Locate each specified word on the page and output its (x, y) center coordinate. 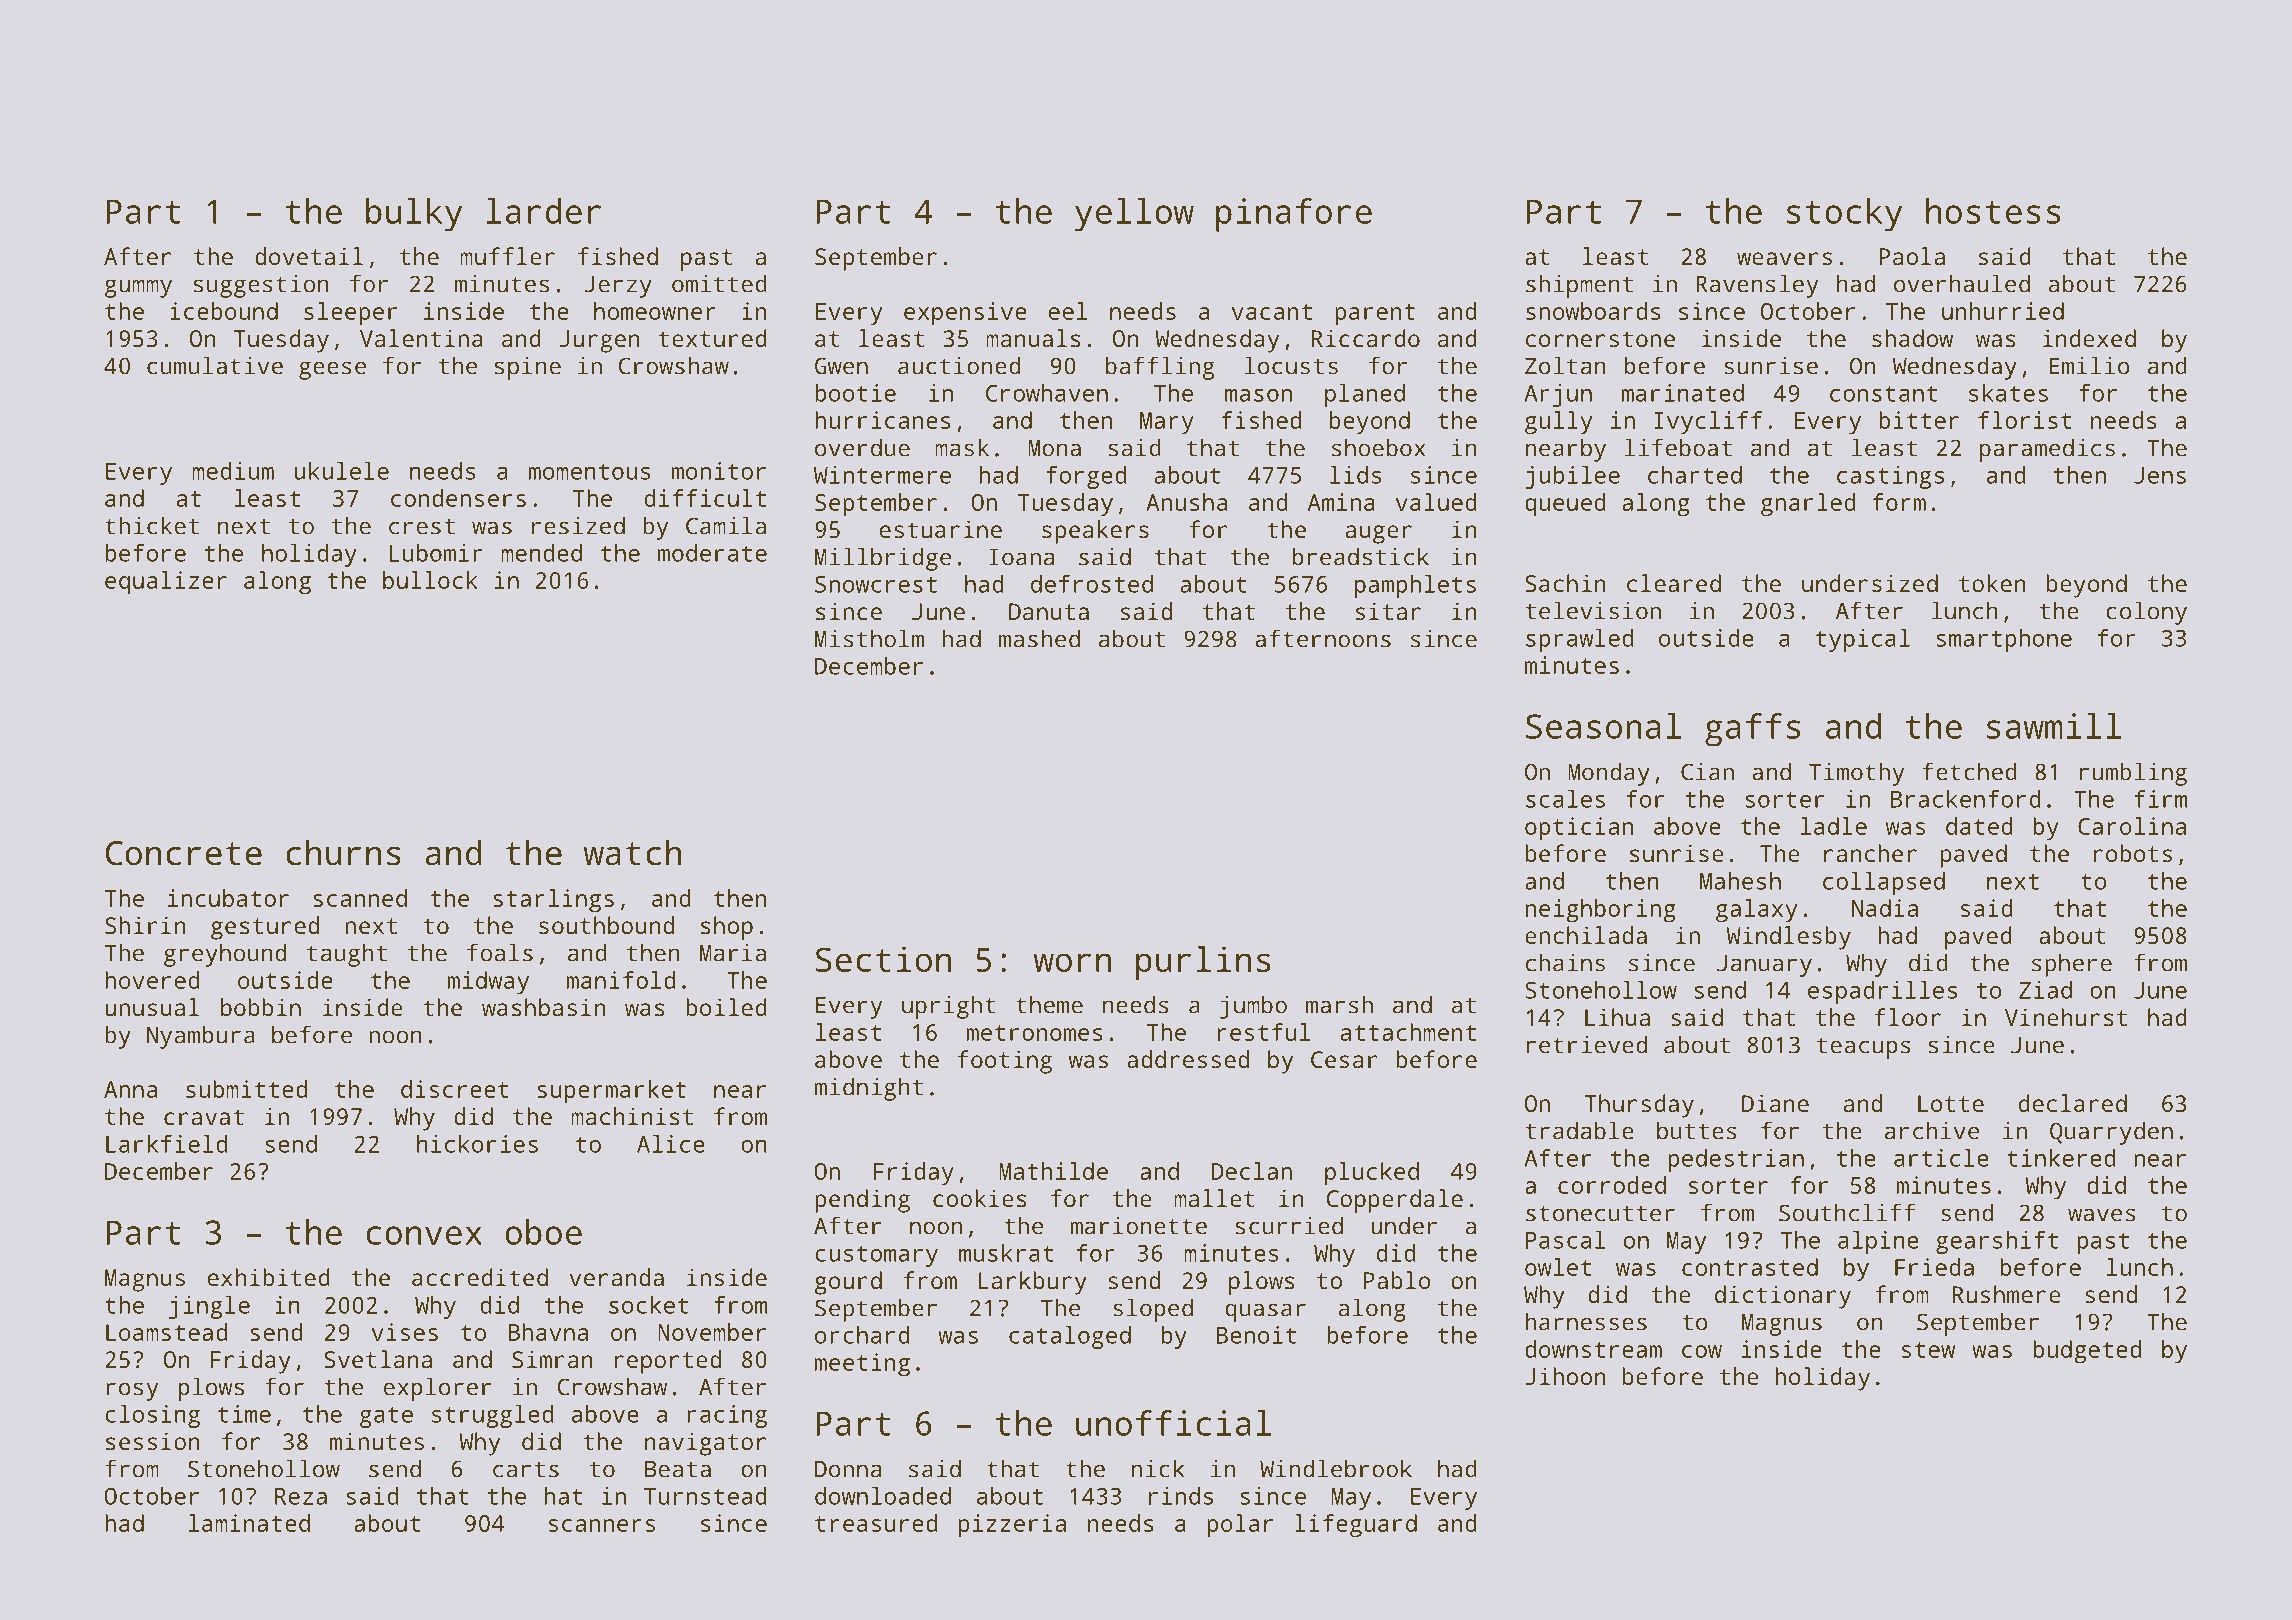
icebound (224, 311)
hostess (1993, 211)
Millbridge (883, 559)
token (1992, 583)
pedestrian (1736, 1160)
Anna (130, 1089)
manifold (621, 980)
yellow (1134, 215)
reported (667, 1362)
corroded (1612, 1185)
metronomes (1035, 1033)
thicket (152, 525)
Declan (1252, 1171)
